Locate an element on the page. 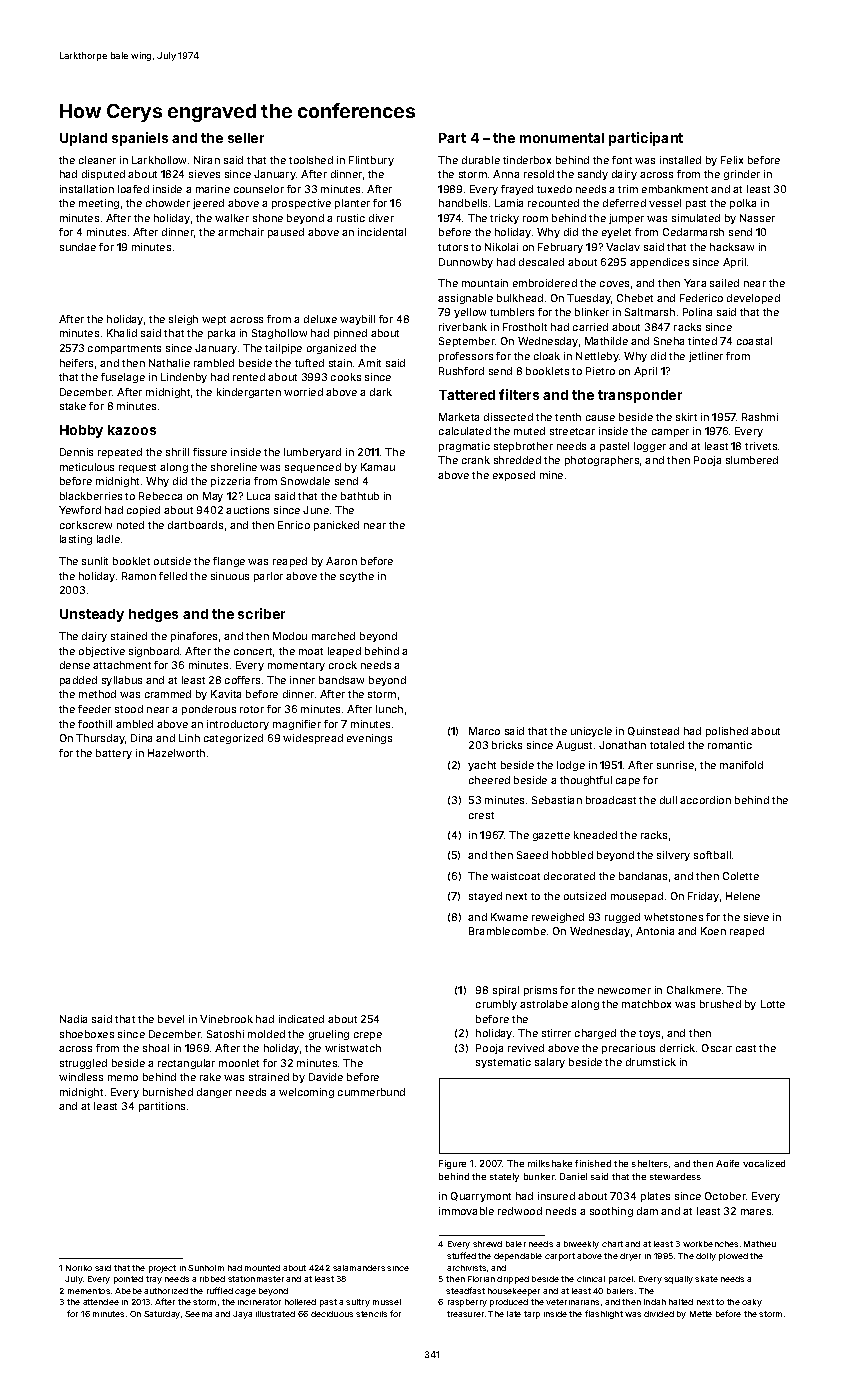  polished is located at coordinates (727, 732).
